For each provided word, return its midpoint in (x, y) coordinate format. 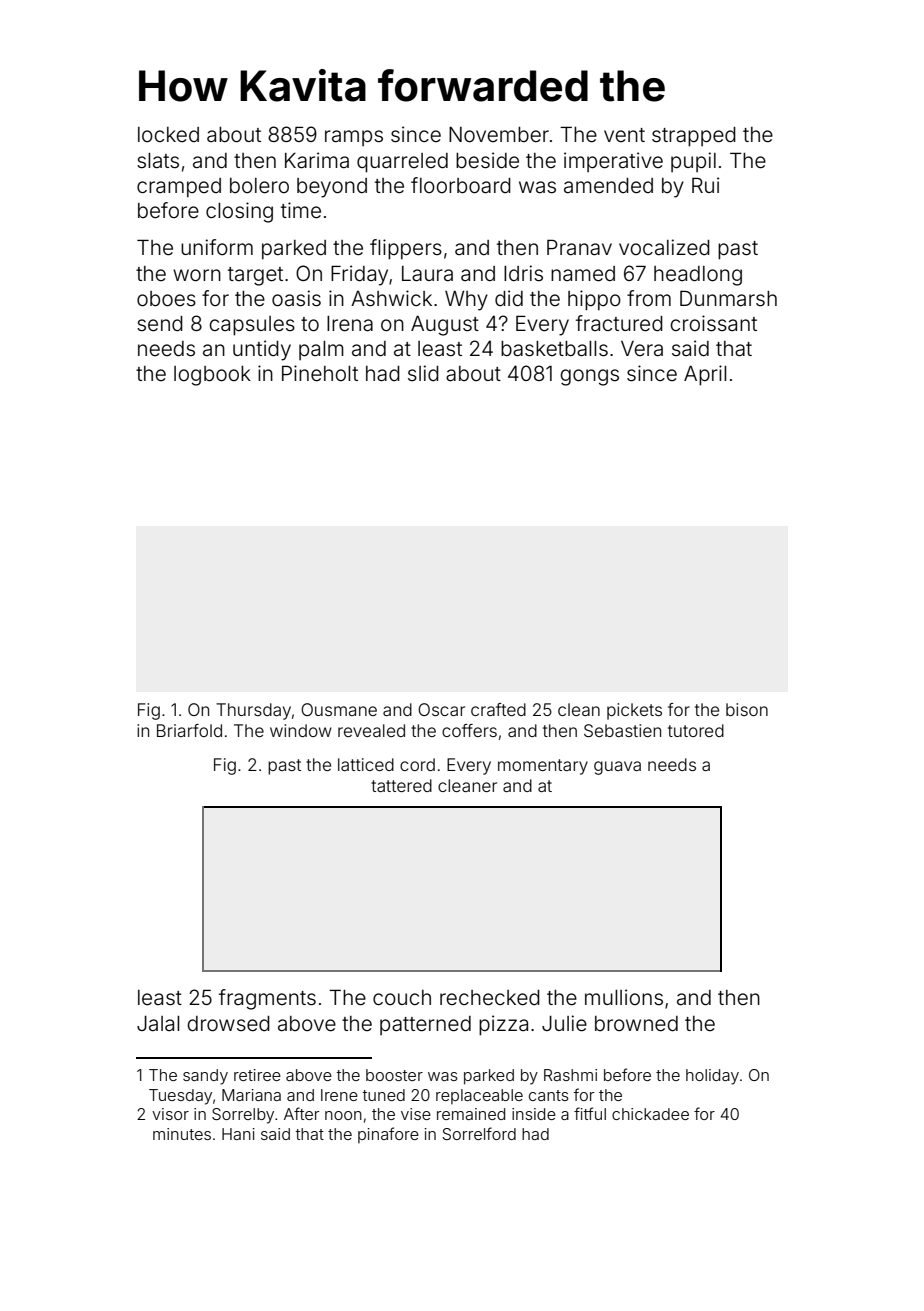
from (649, 298)
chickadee (650, 1114)
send (160, 324)
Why (466, 301)
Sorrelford (479, 1133)
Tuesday (180, 1097)
